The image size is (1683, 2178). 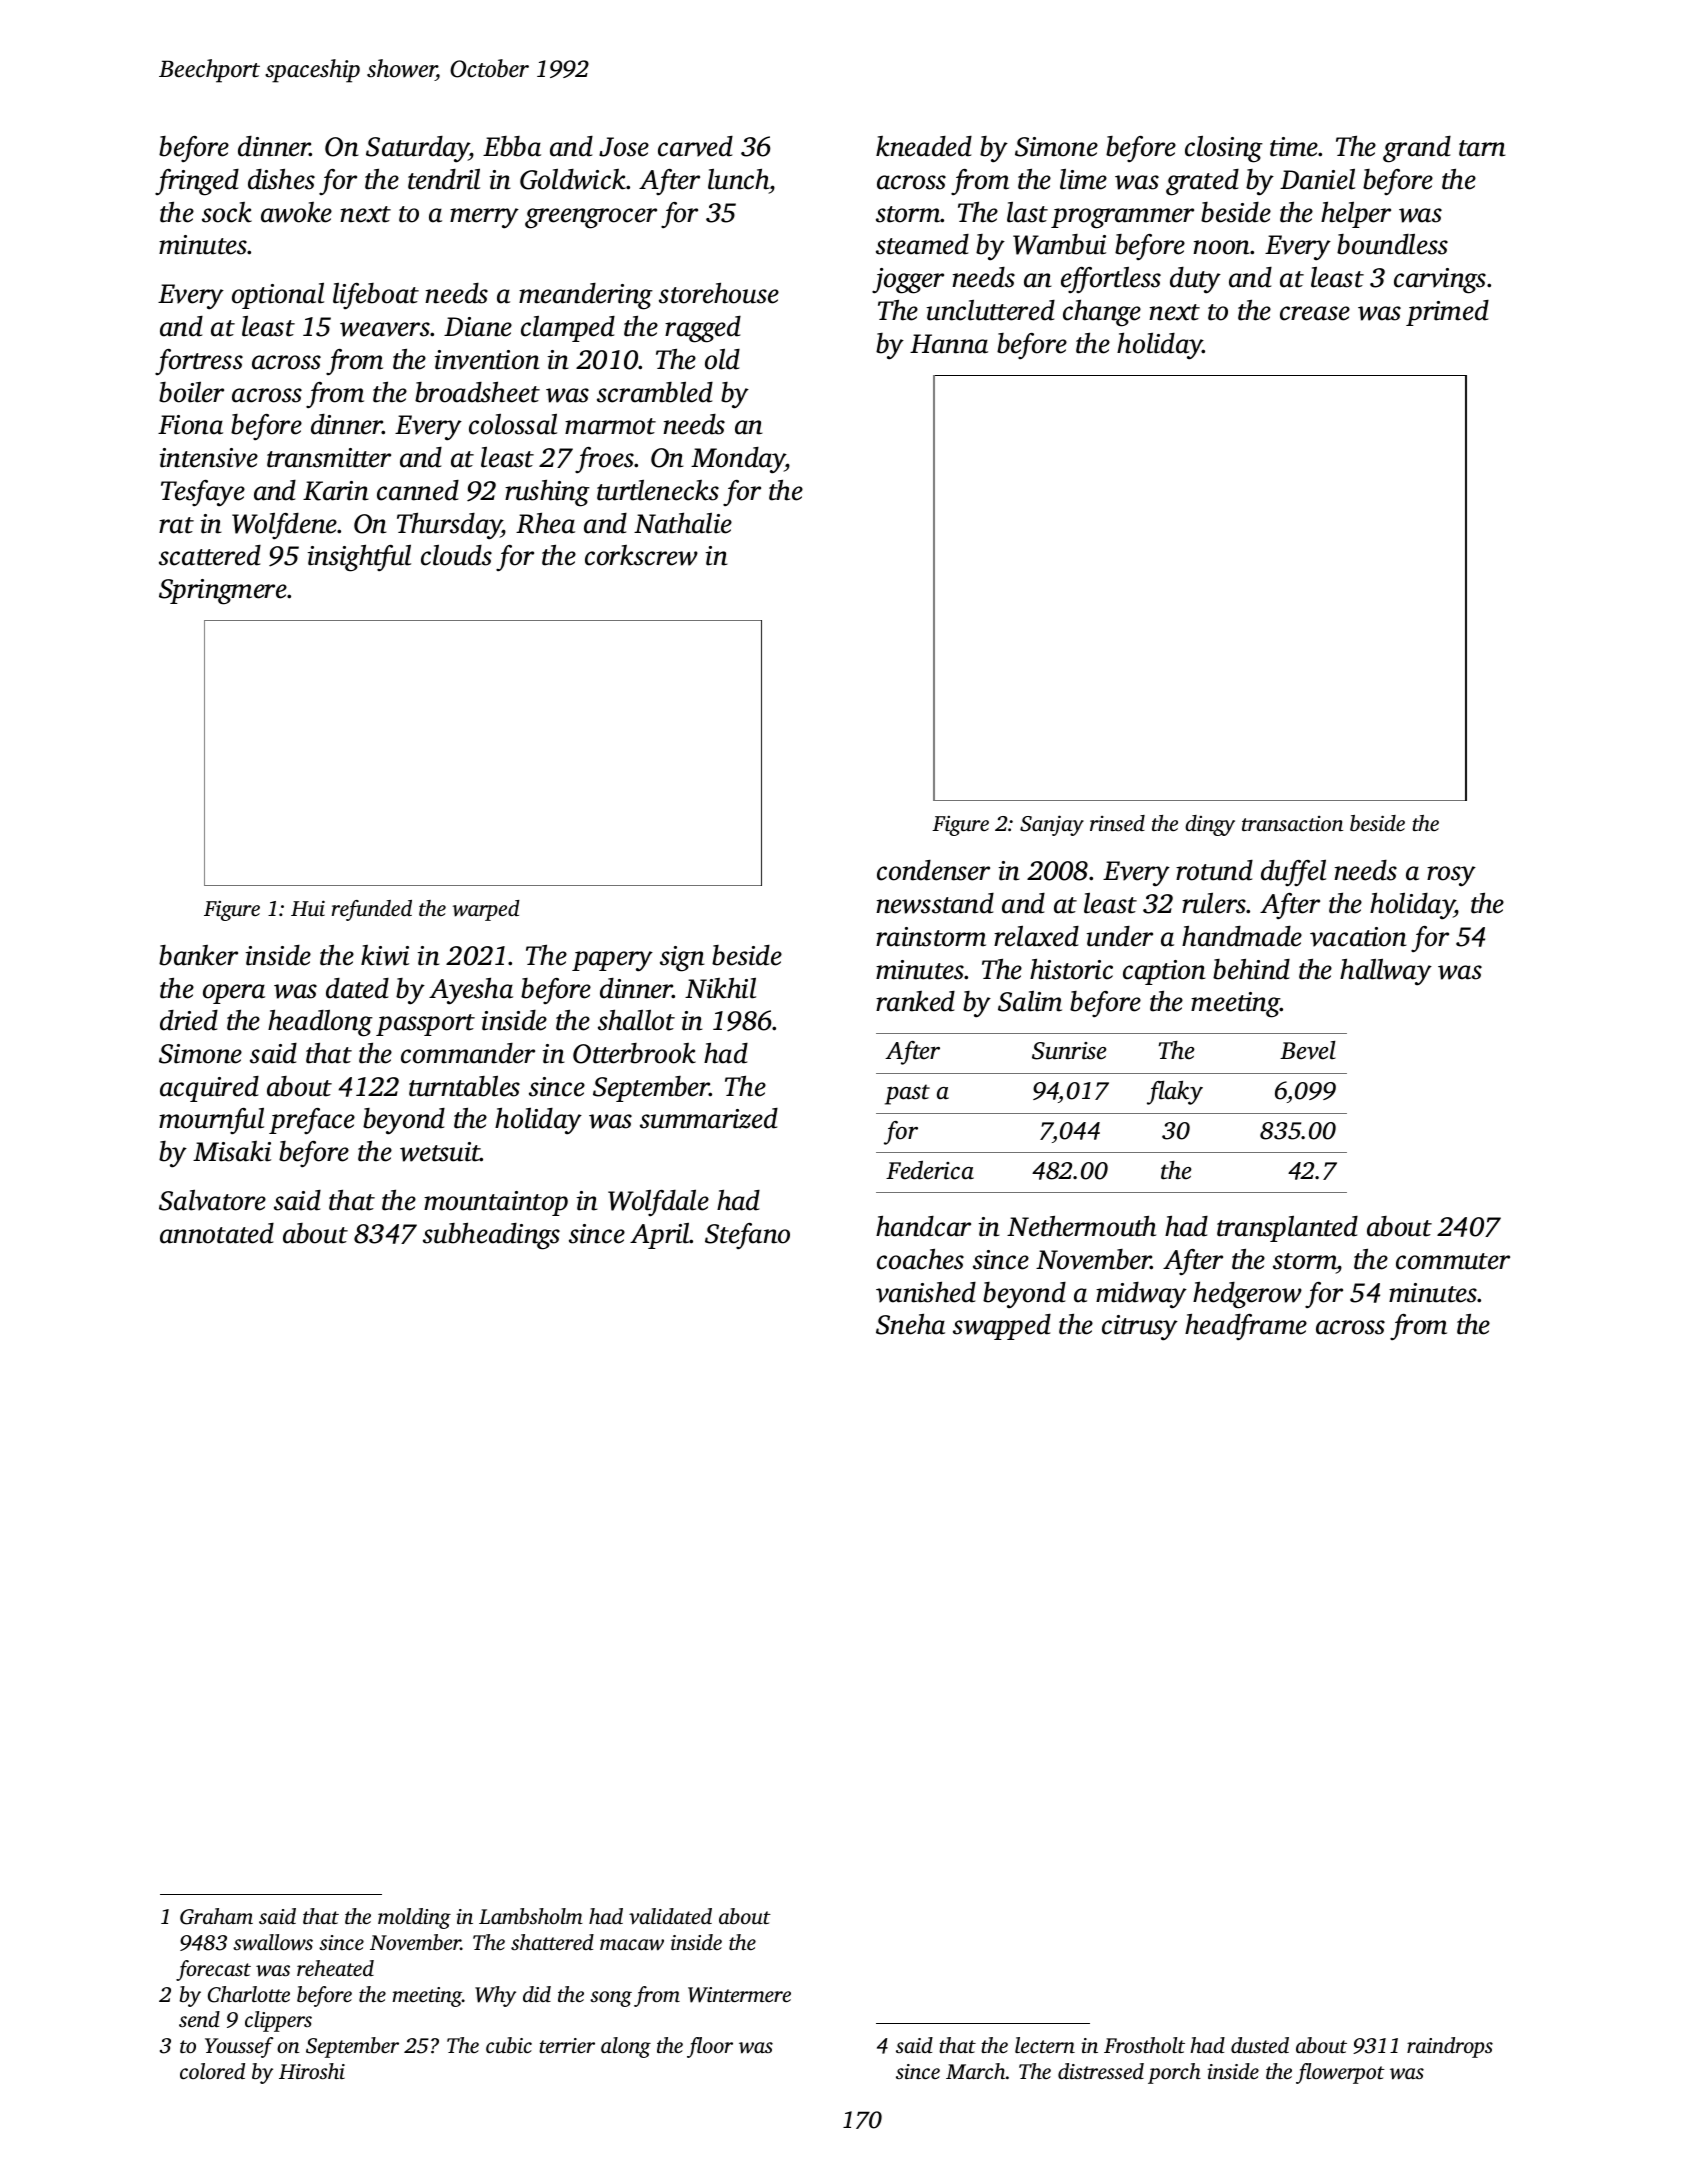 I want to click on primed, so click(x=1447, y=313).
